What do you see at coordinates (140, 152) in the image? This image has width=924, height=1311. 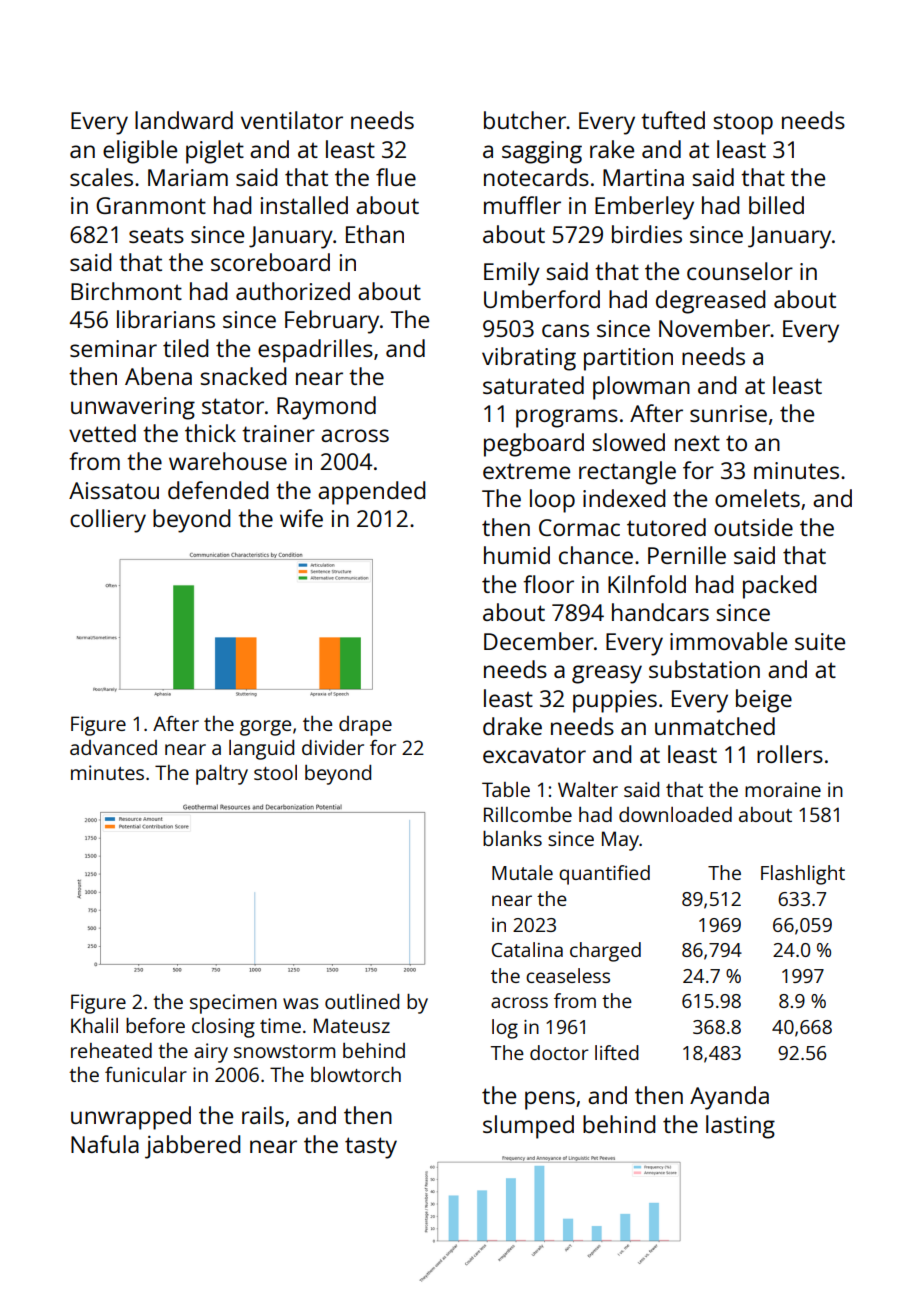 I see `eligible` at bounding box center [140, 152].
